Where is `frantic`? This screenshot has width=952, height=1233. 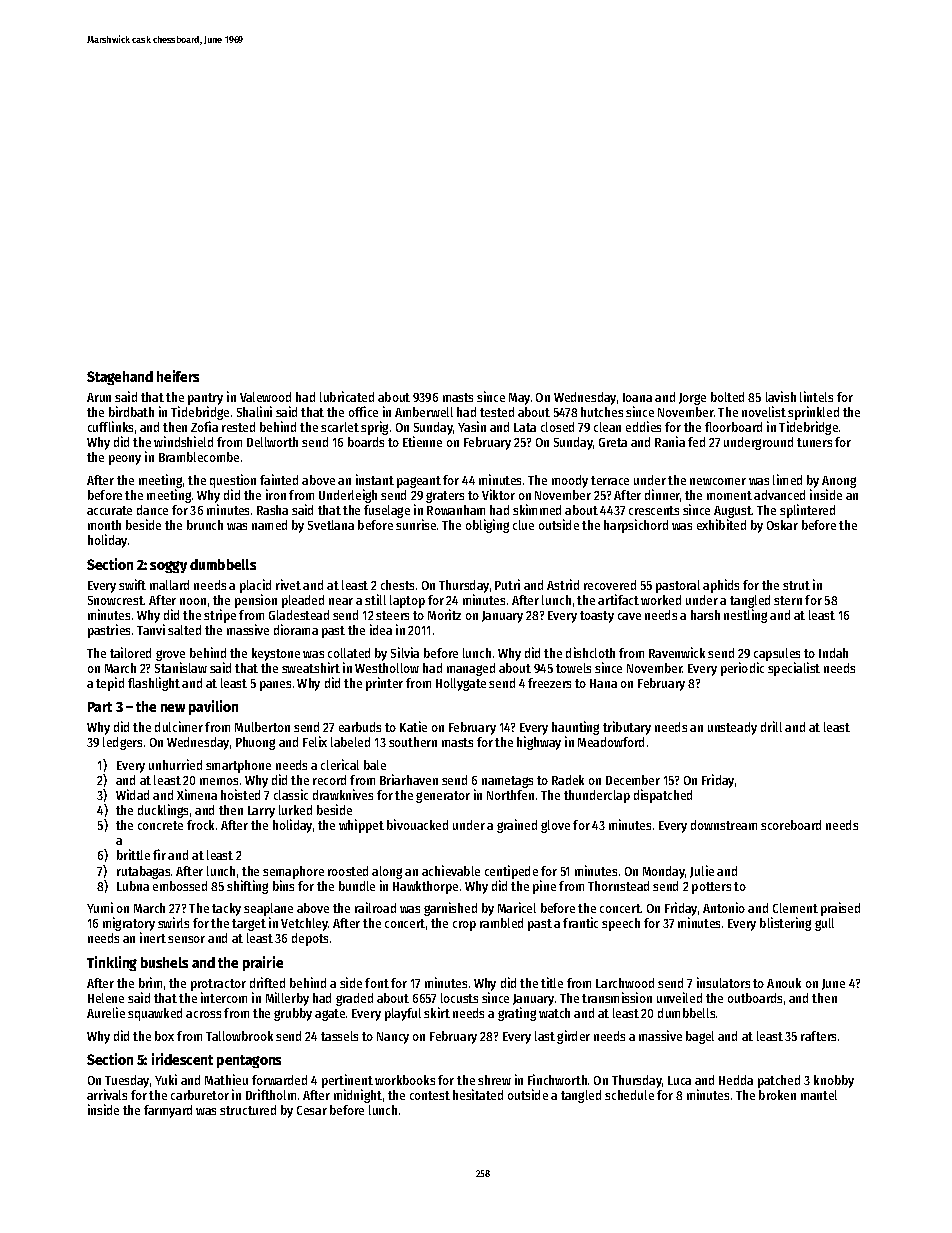 frantic is located at coordinates (580, 922).
